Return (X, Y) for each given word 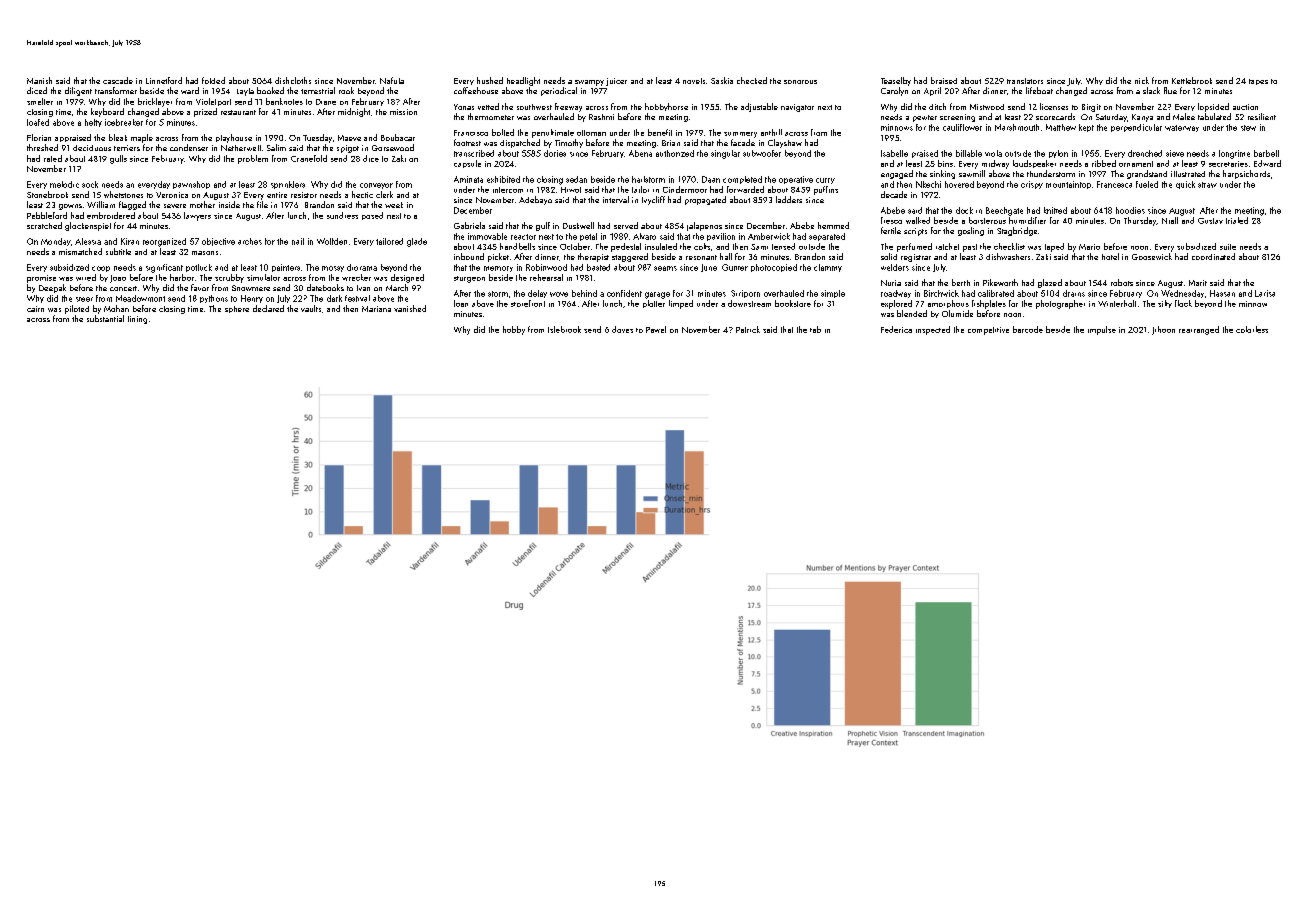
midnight (354, 112)
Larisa (1265, 293)
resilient (1262, 116)
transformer (116, 90)
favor (200, 287)
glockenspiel (88, 226)
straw (1207, 185)
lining (137, 320)
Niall (1170, 220)
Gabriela (469, 225)
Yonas (464, 107)
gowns (70, 207)
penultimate (553, 133)
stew (1248, 128)
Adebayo (535, 200)
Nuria (891, 283)
